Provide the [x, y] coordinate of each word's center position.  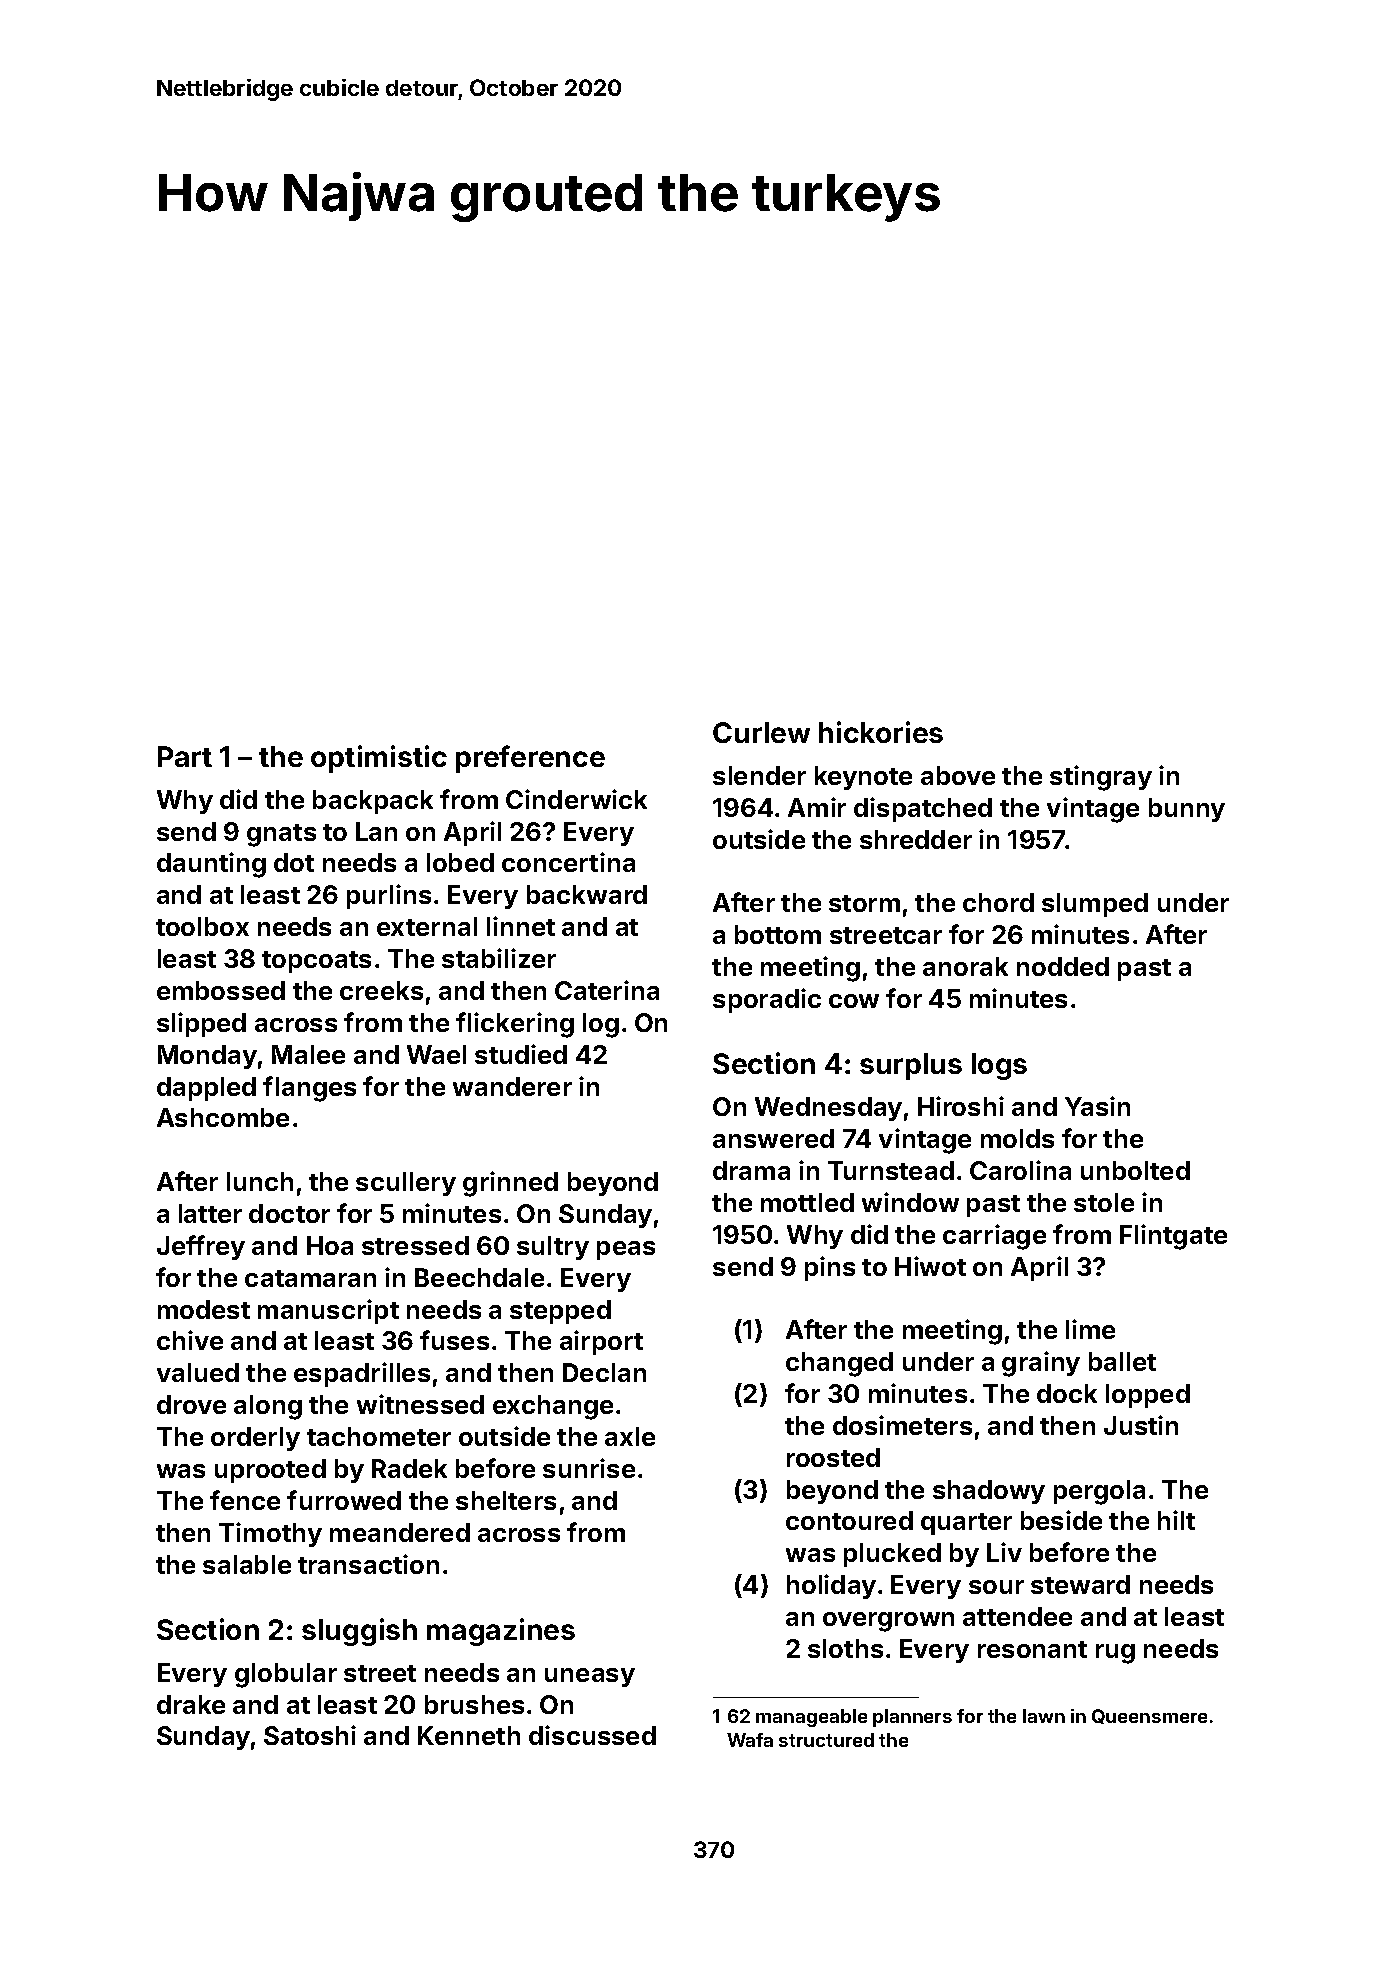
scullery [406, 1184]
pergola [1099, 1492]
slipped [201, 1024]
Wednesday [828, 1109]
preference [530, 759]
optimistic [379, 759]
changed [839, 1364]
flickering [515, 1025]
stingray [1101, 778]
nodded [1063, 966]
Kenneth [469, 1735]
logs [999, 1066]
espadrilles [362, 1374]
